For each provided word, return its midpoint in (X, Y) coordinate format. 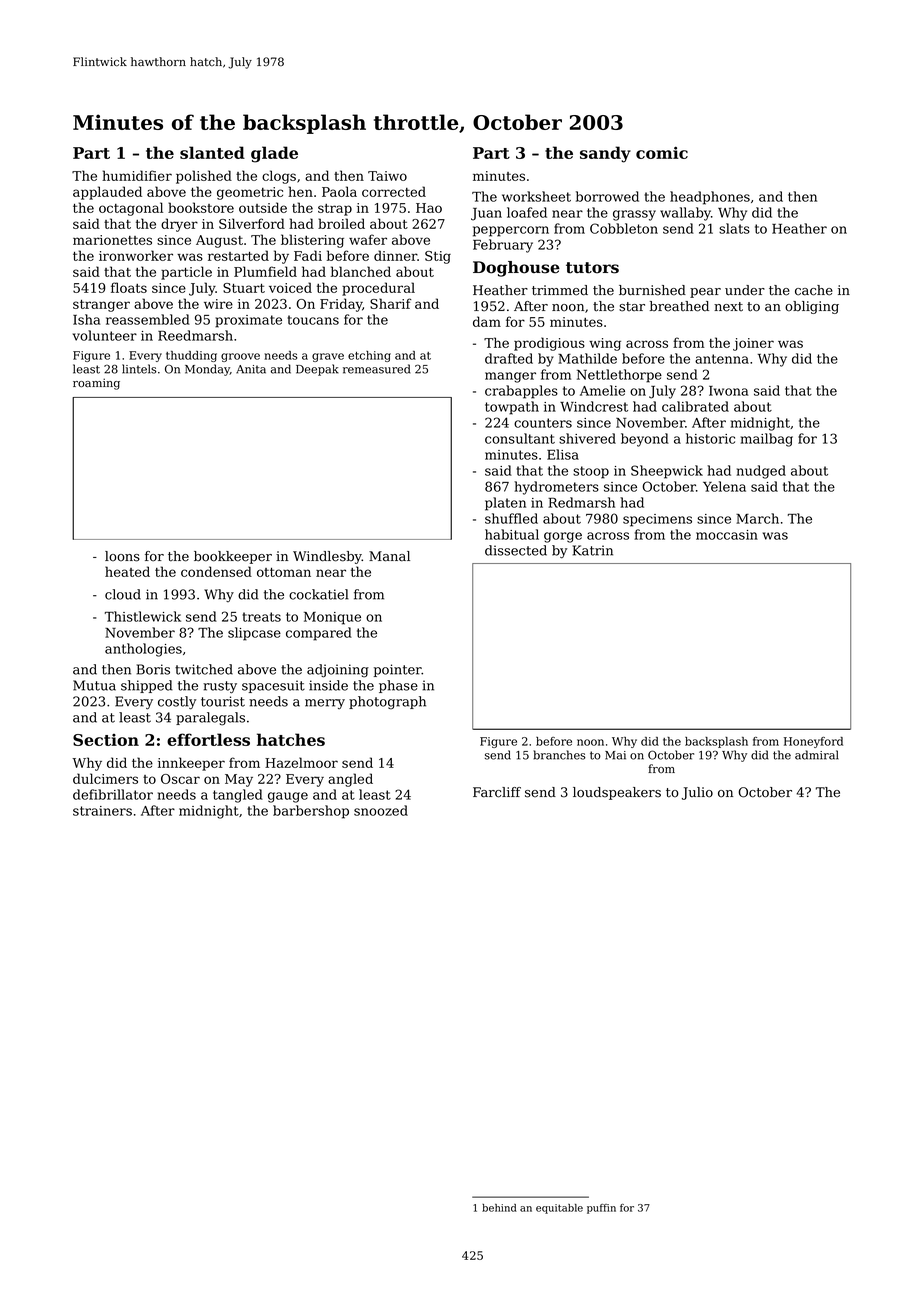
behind (499, 1208)
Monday (207, 370)
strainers (102, 811)
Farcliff (497, 792)
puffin (601, 1209)
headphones (710, 198)
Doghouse (516, 269)
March (757, 518)
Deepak (317, 370)
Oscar (180, 779)
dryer (179, 225)
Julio (697, 793)
